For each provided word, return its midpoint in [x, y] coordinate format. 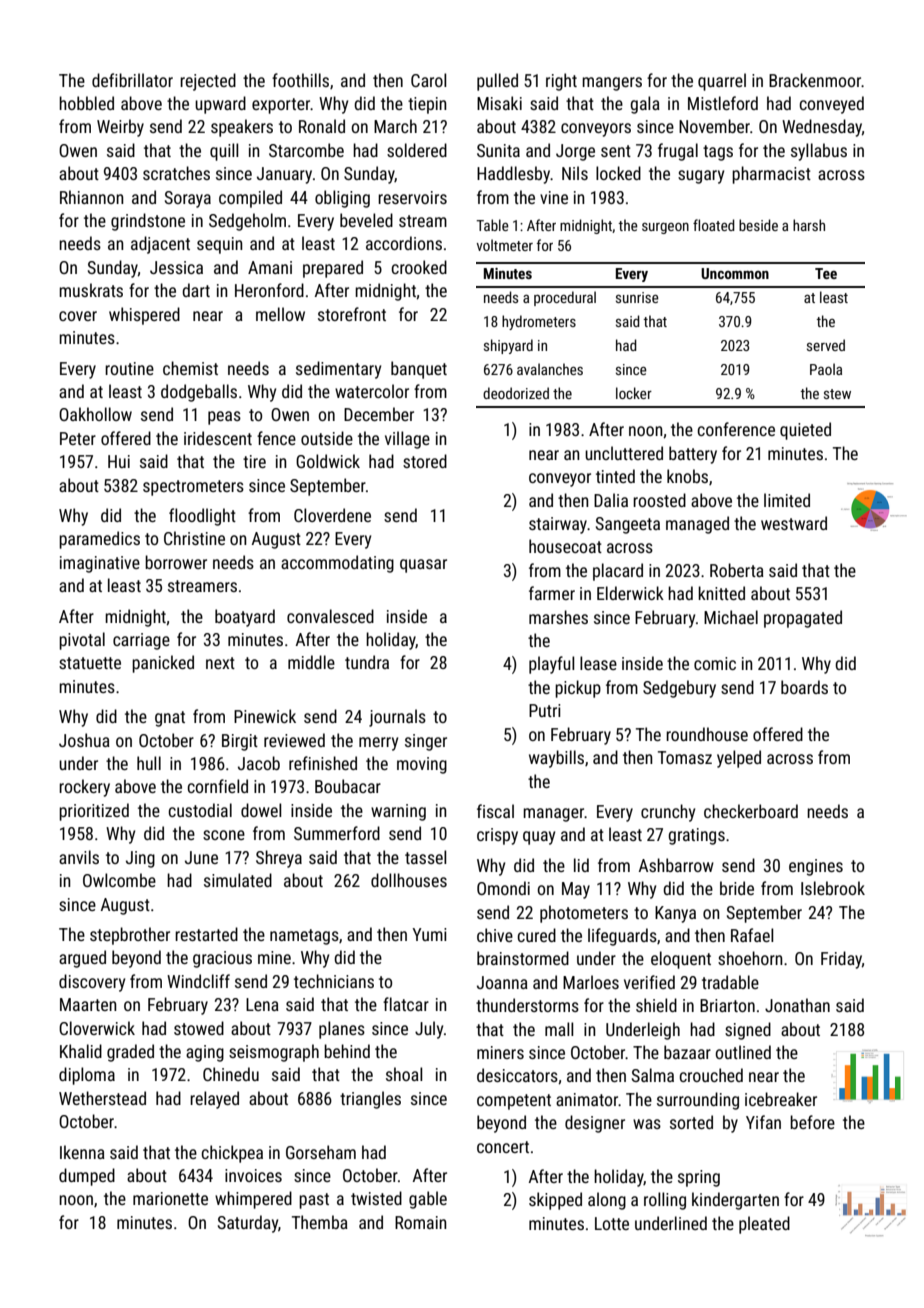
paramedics [99, 540]
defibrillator [132, 80]
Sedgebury [679, 689]
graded [130, 1053]
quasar [423, 566]
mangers [612, 84]
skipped [555, 1201]
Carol [428, 80]
